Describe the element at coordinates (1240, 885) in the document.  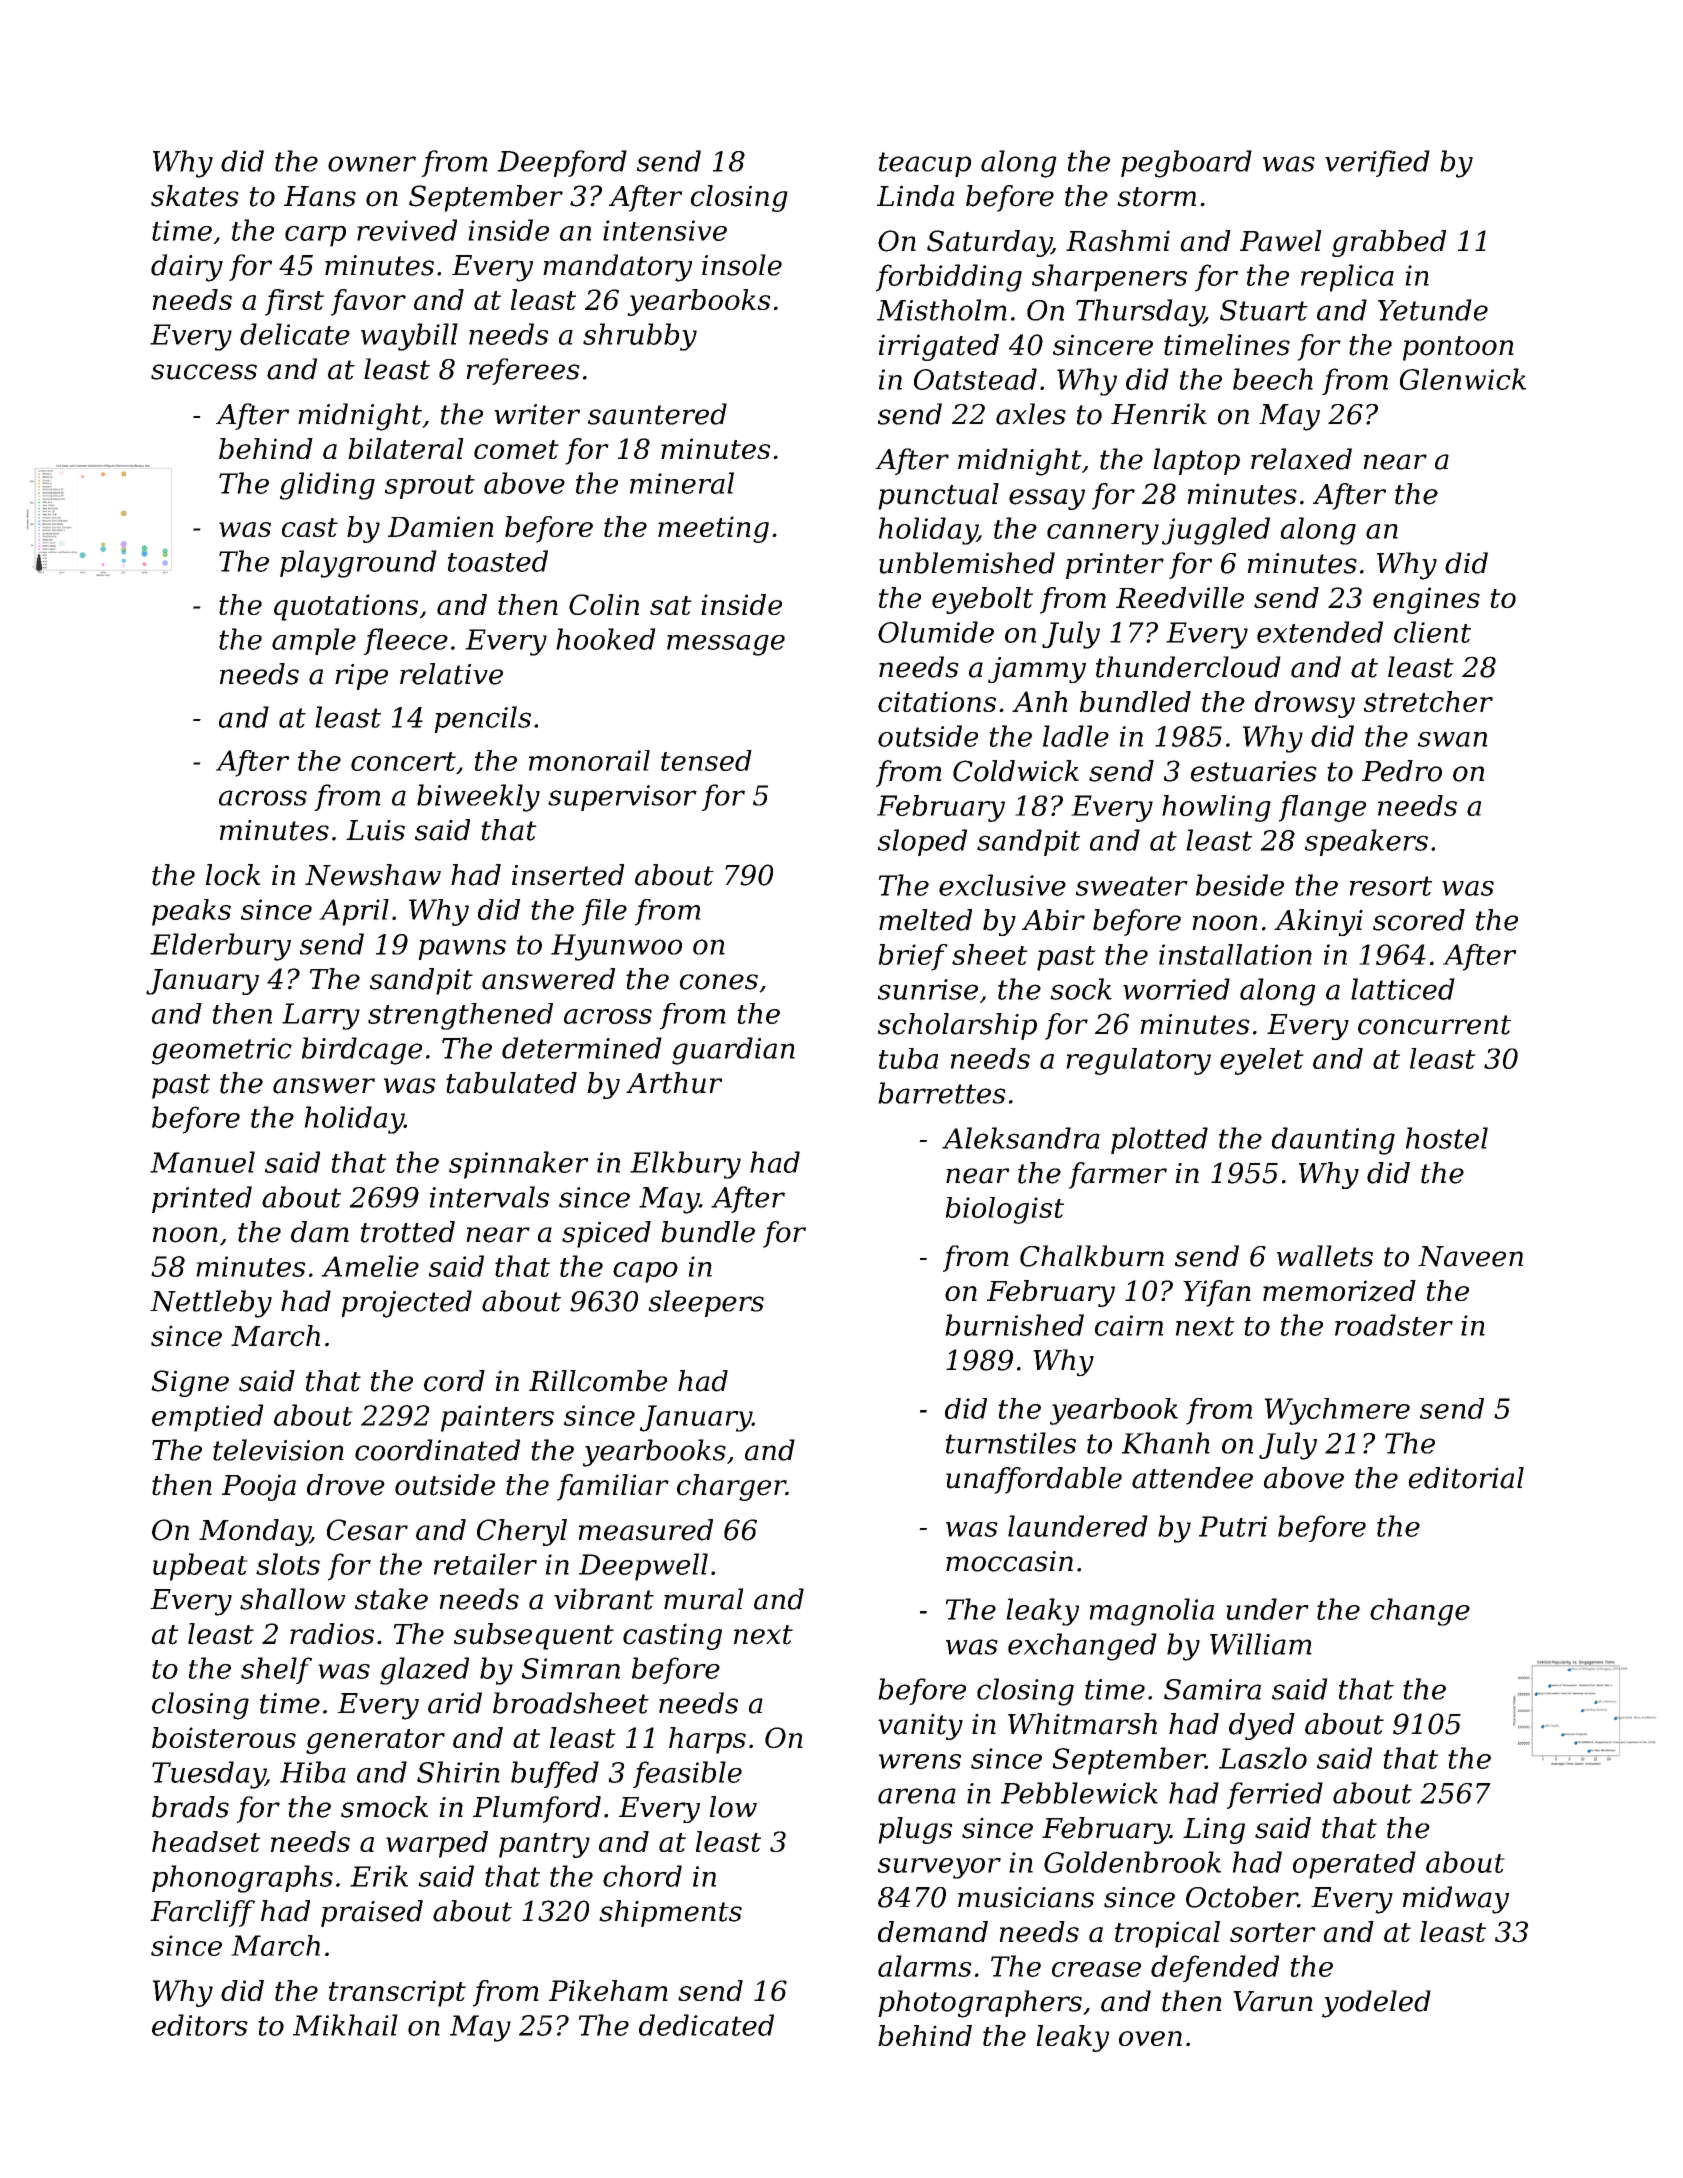
I see `beside` at that location.
